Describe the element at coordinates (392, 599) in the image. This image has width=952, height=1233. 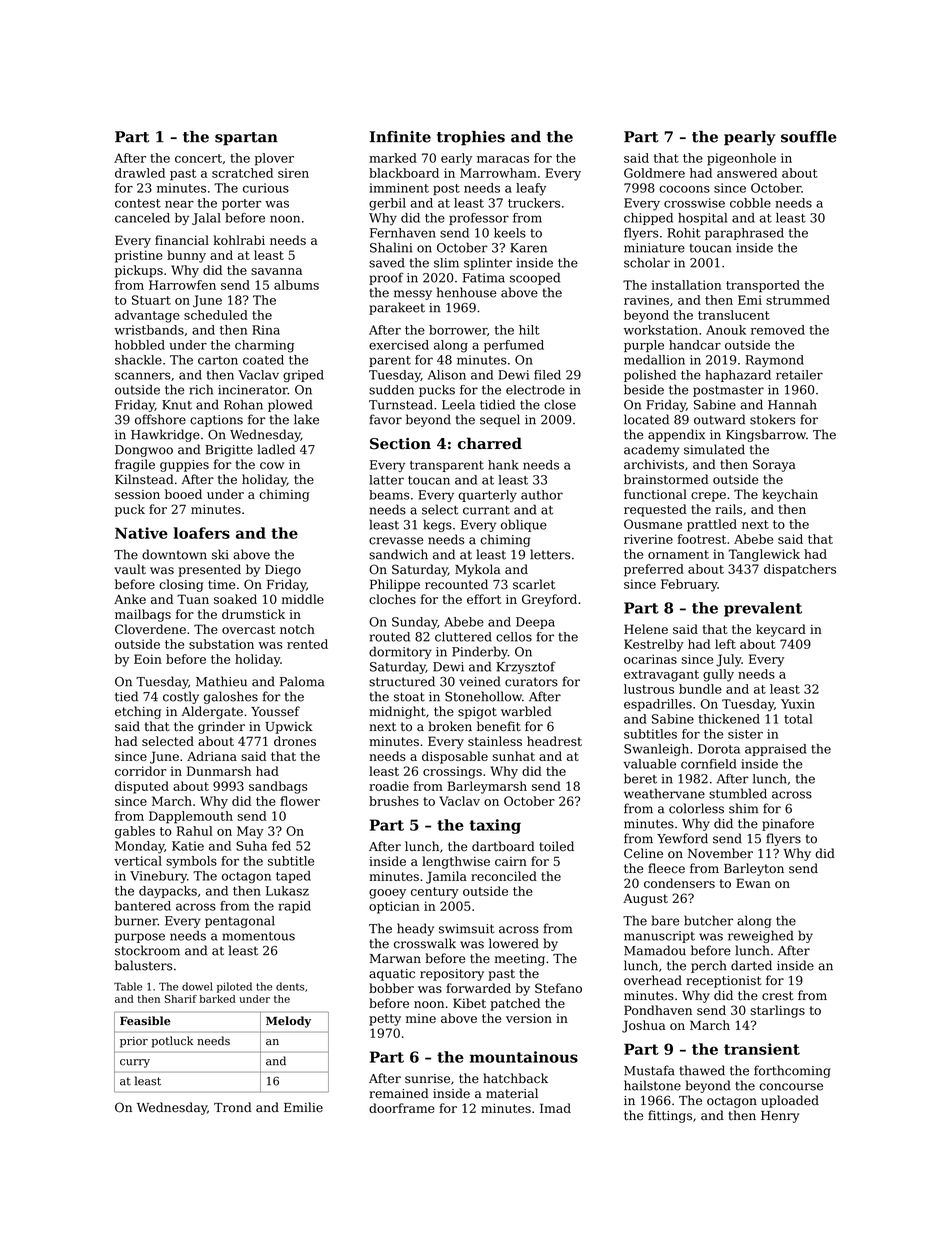
I see `cloches` at that location.
